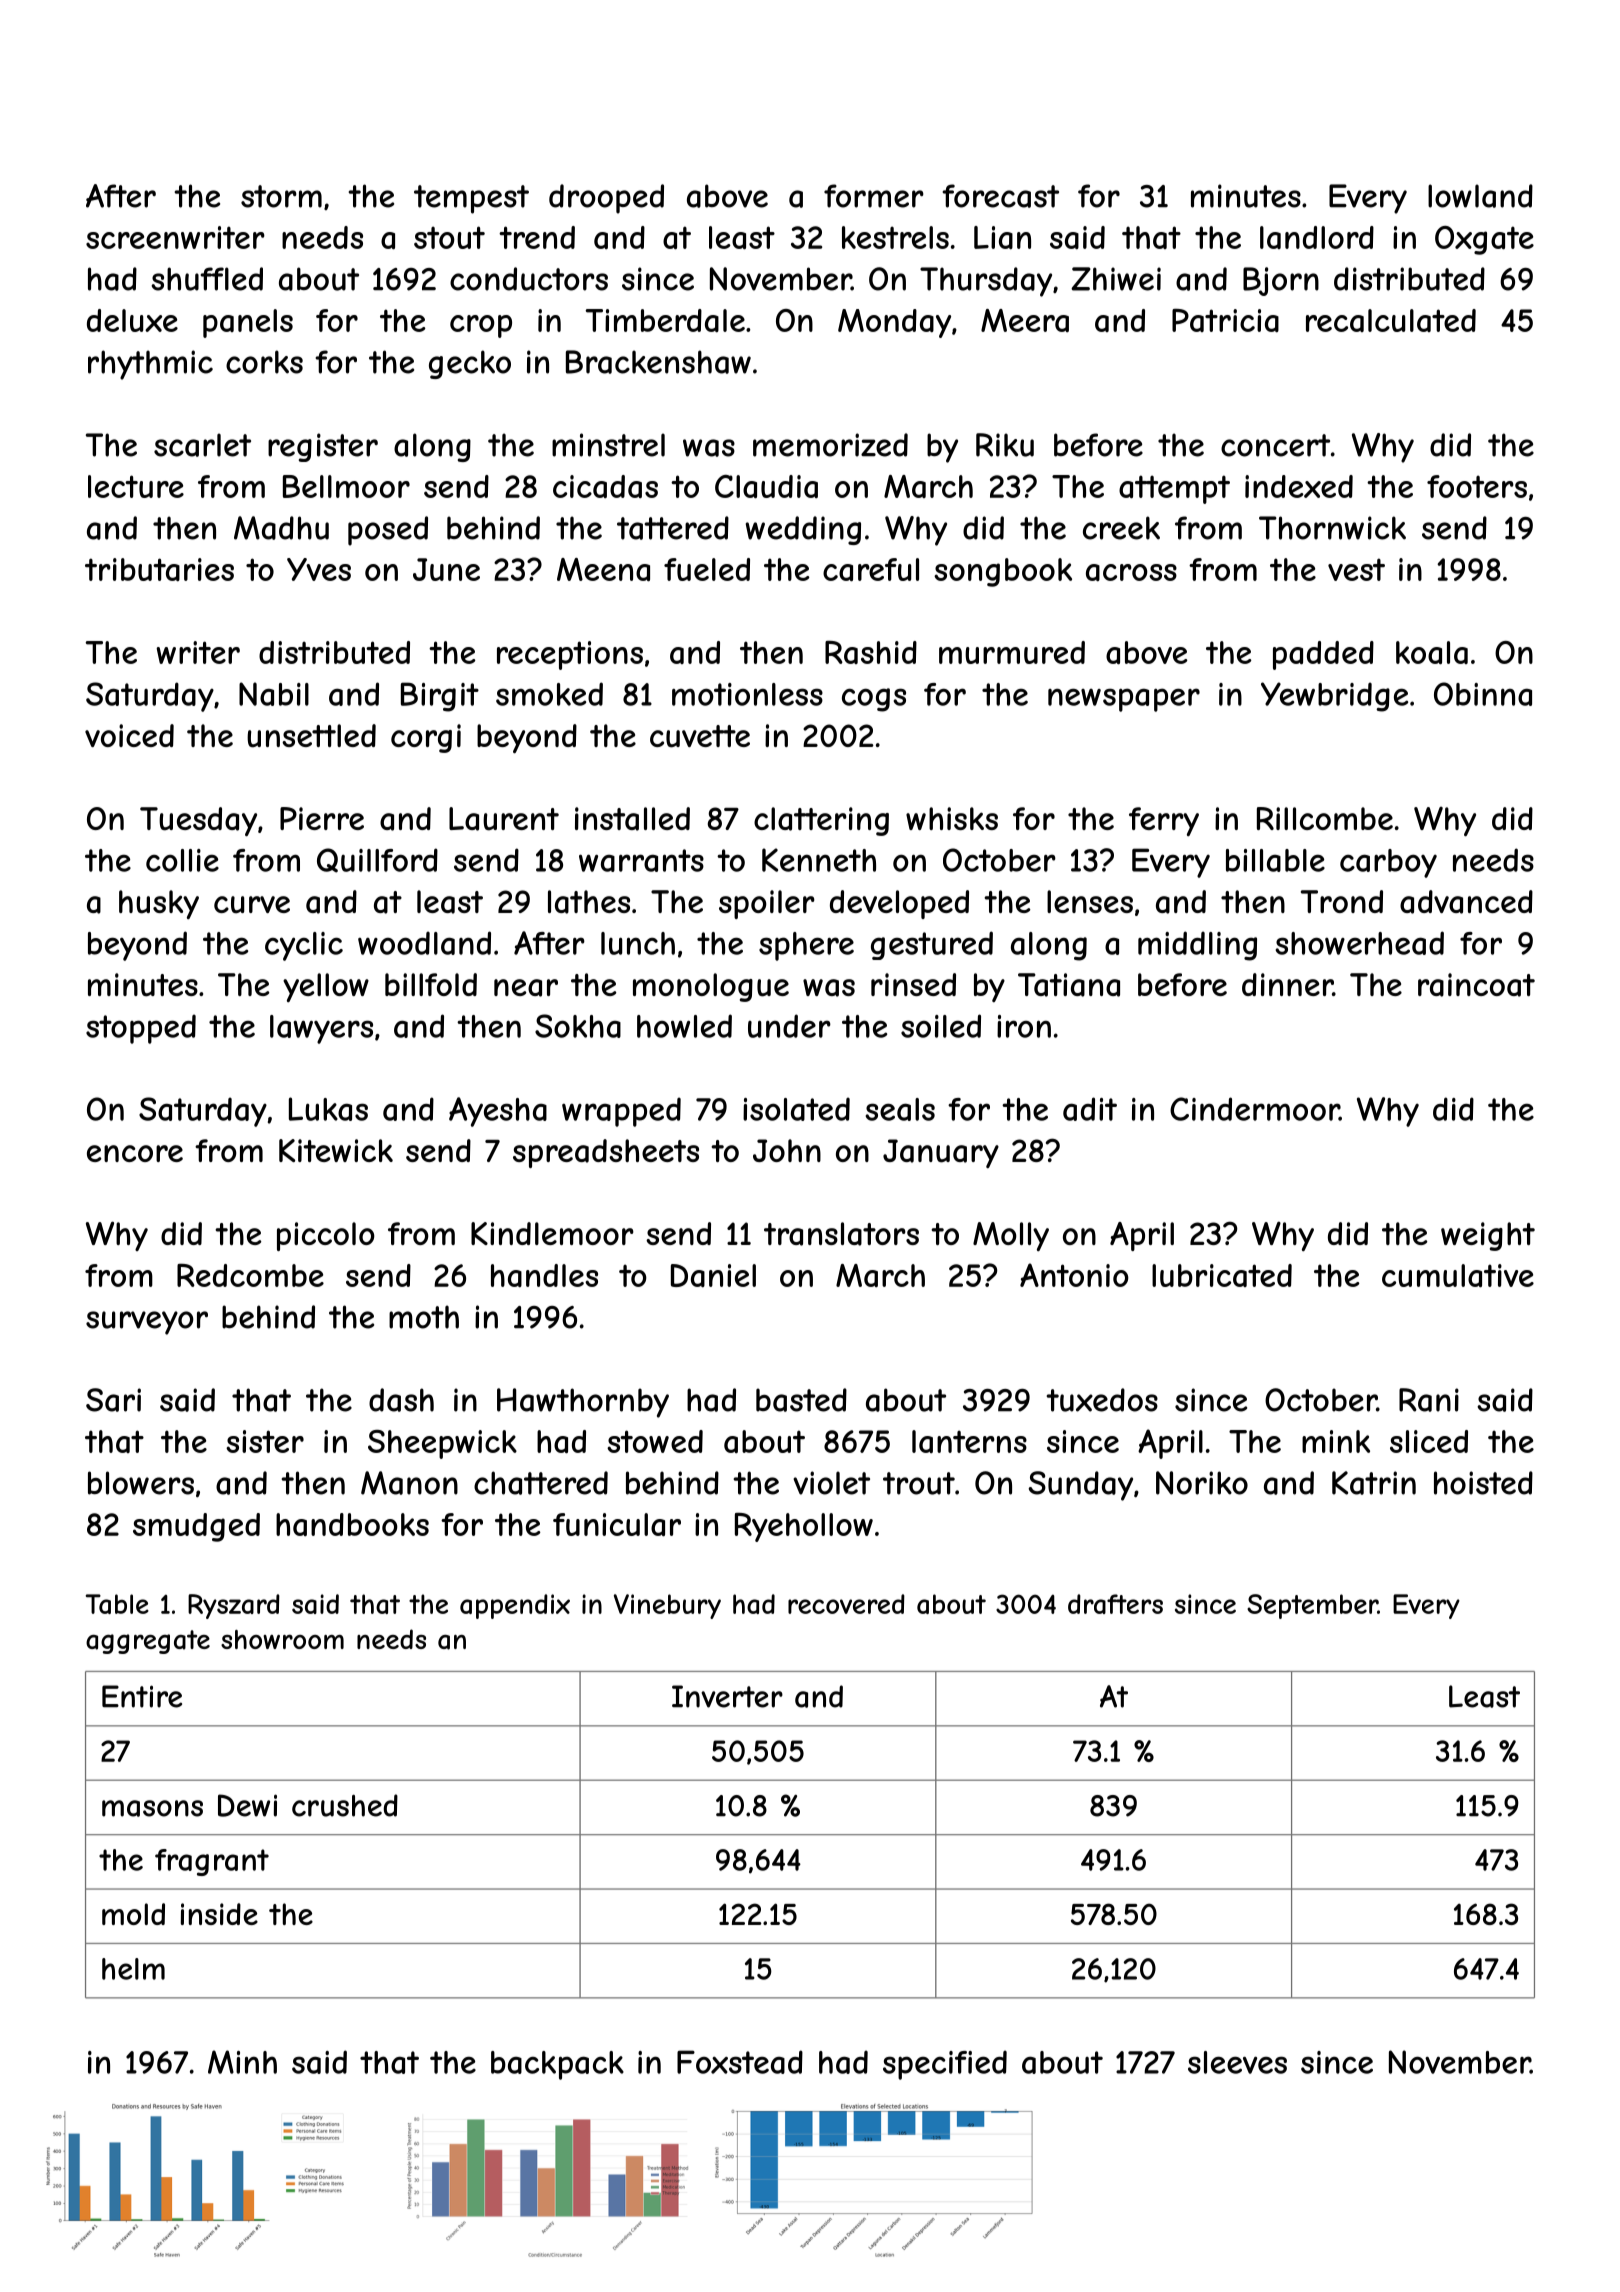  Describe the element at coordinates (1237, 2062) in the screenshot. I see `sleeves` at that location.
